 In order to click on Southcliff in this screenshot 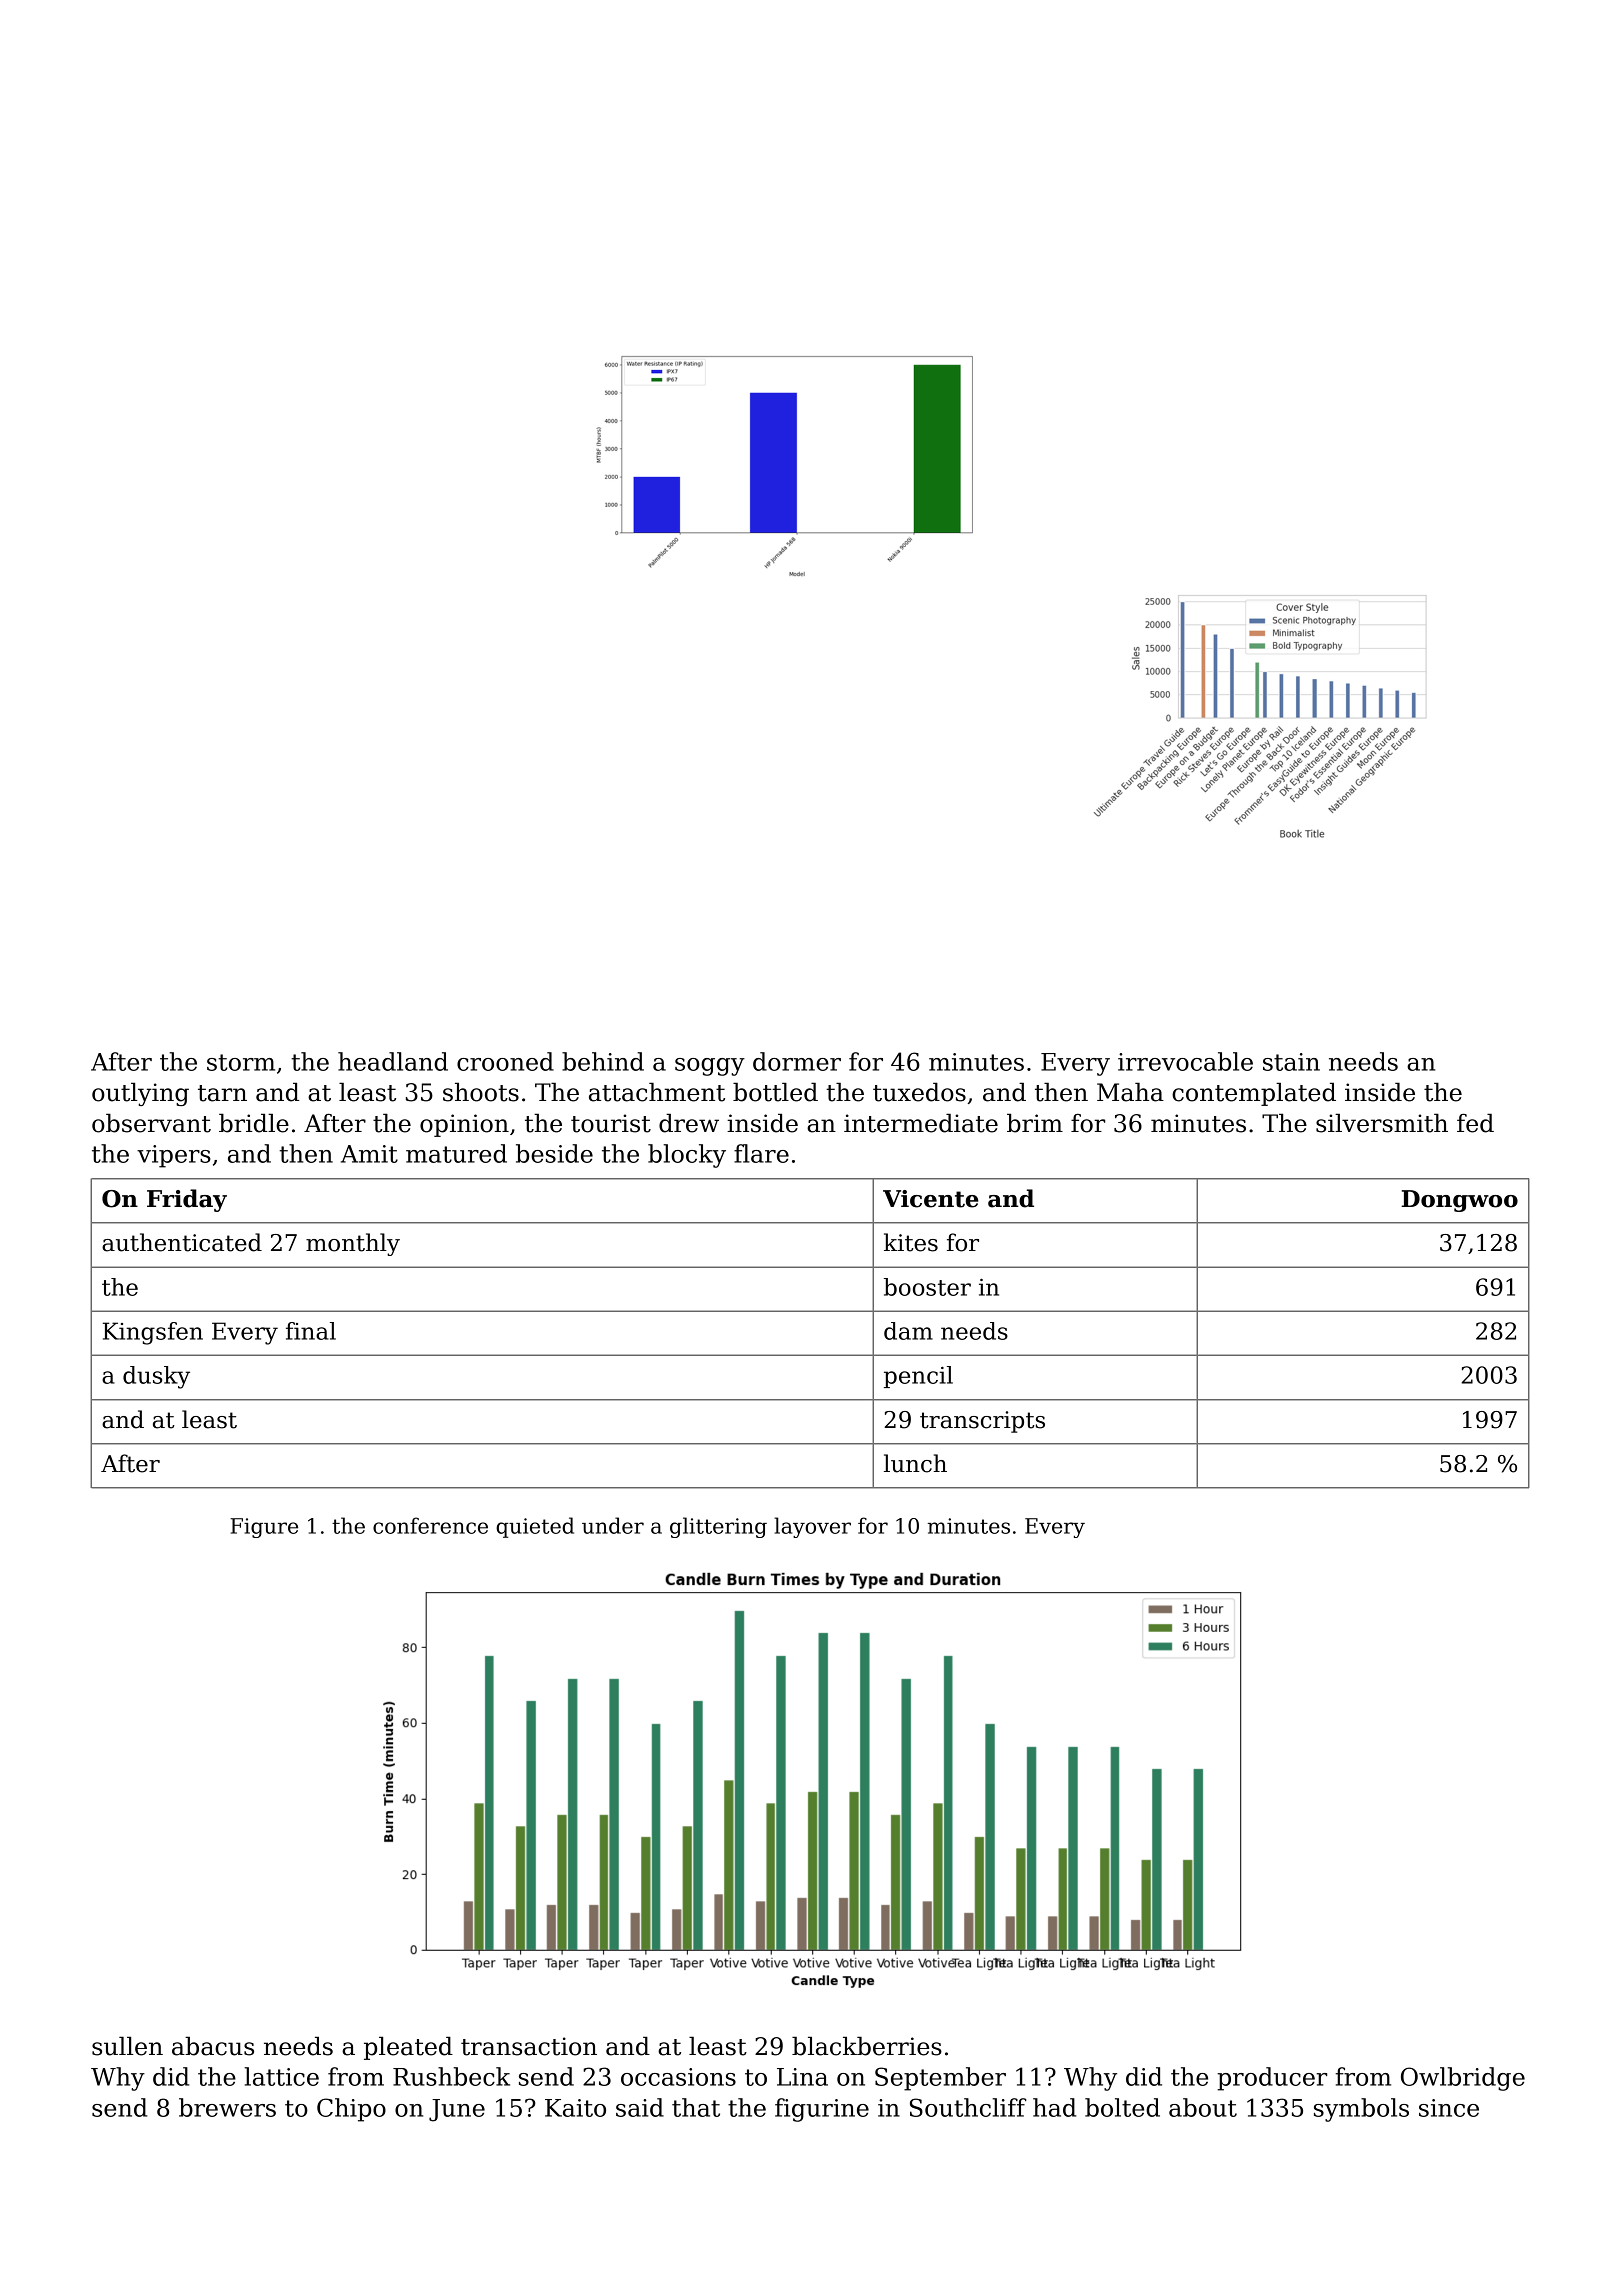, I will do `click(968, 2107)`.
